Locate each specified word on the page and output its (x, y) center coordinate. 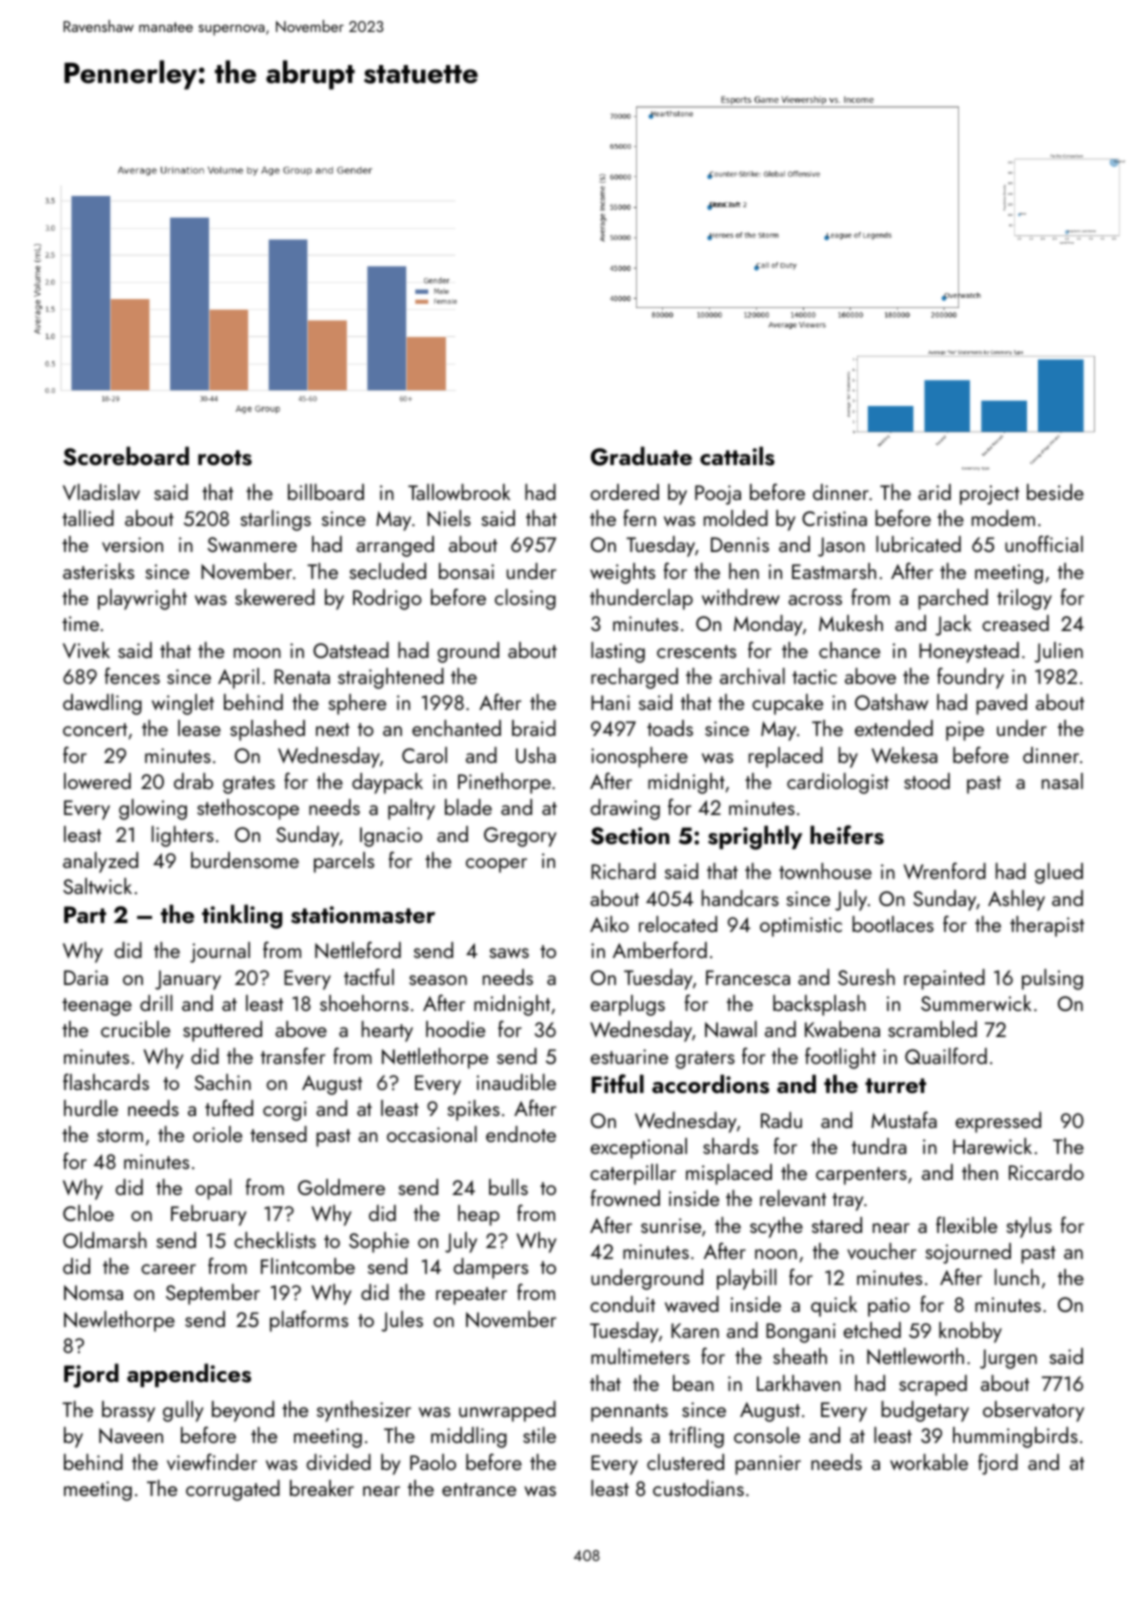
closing (525, 599)
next (333, 729)
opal (213, 1189)
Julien (1058, 652)
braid (534, 728)
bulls (508, 1187)
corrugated (233, 1490)
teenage (97, 1007)
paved (1001, 704)
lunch (1017, 1277)
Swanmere (252, 544)
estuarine (629, 1056)
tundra (879, 1146)
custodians (698, 1488)
